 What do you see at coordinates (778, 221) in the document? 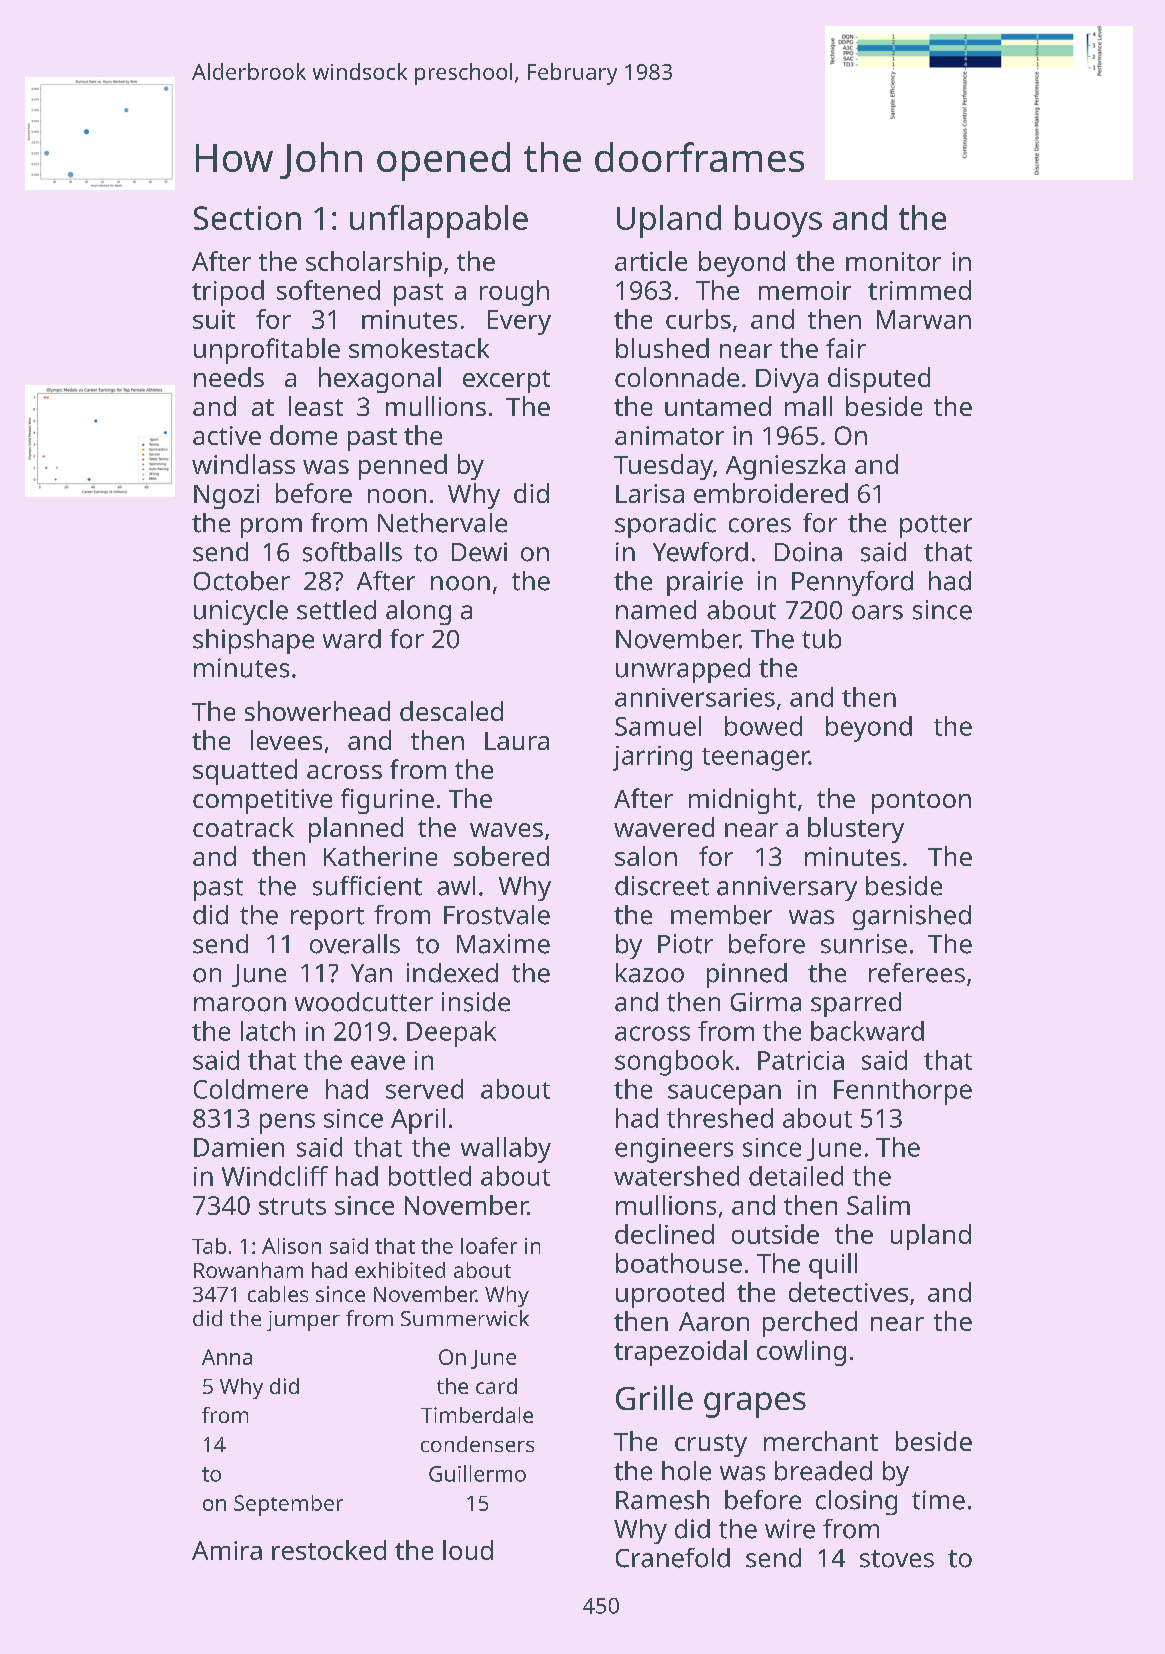
I see `buoys` at bounding box center [778, 221].
